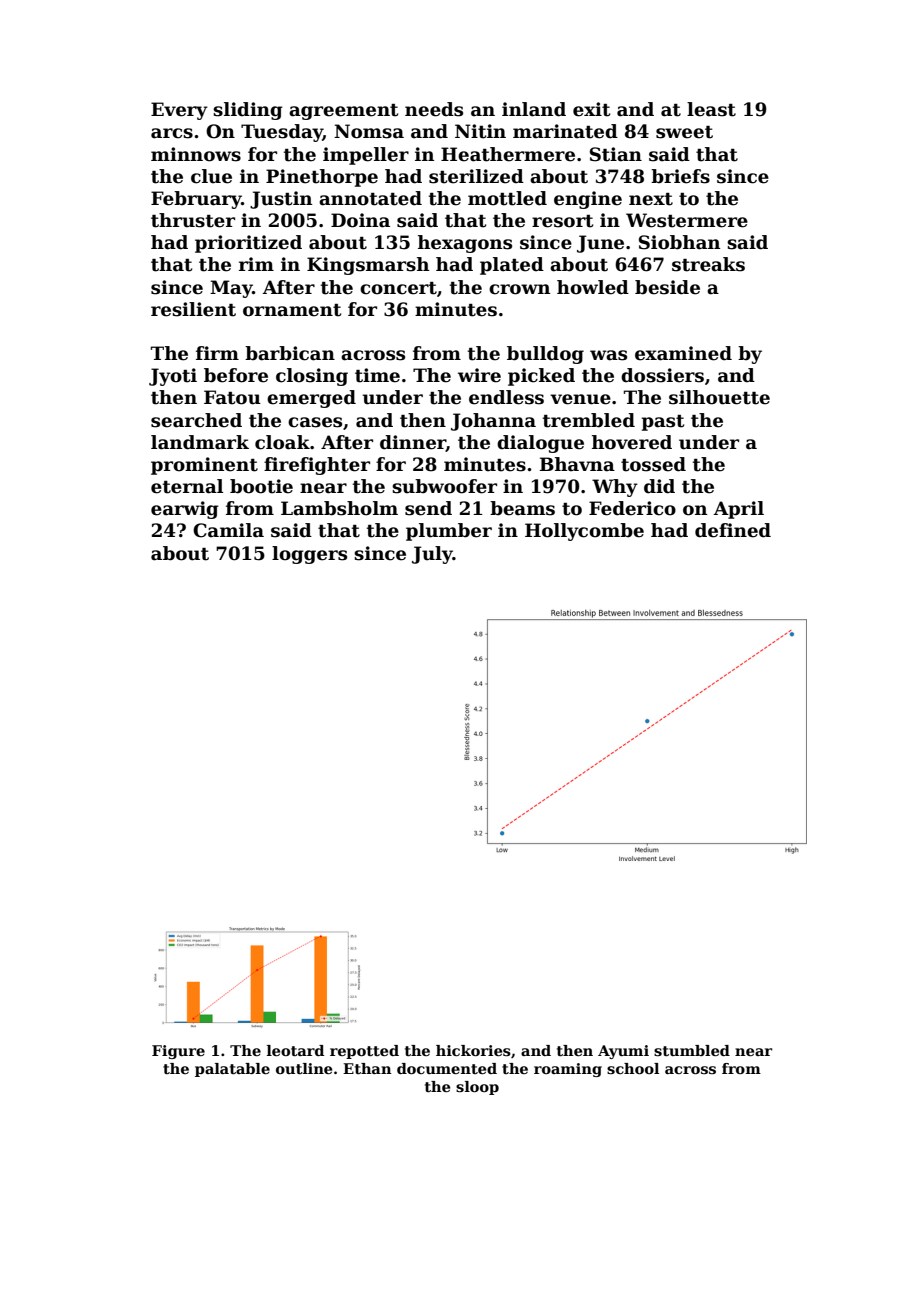  What do you see at coordinates (193, 220) in the screenshot?
I see `thruster` at bounding box center [193, 220].
